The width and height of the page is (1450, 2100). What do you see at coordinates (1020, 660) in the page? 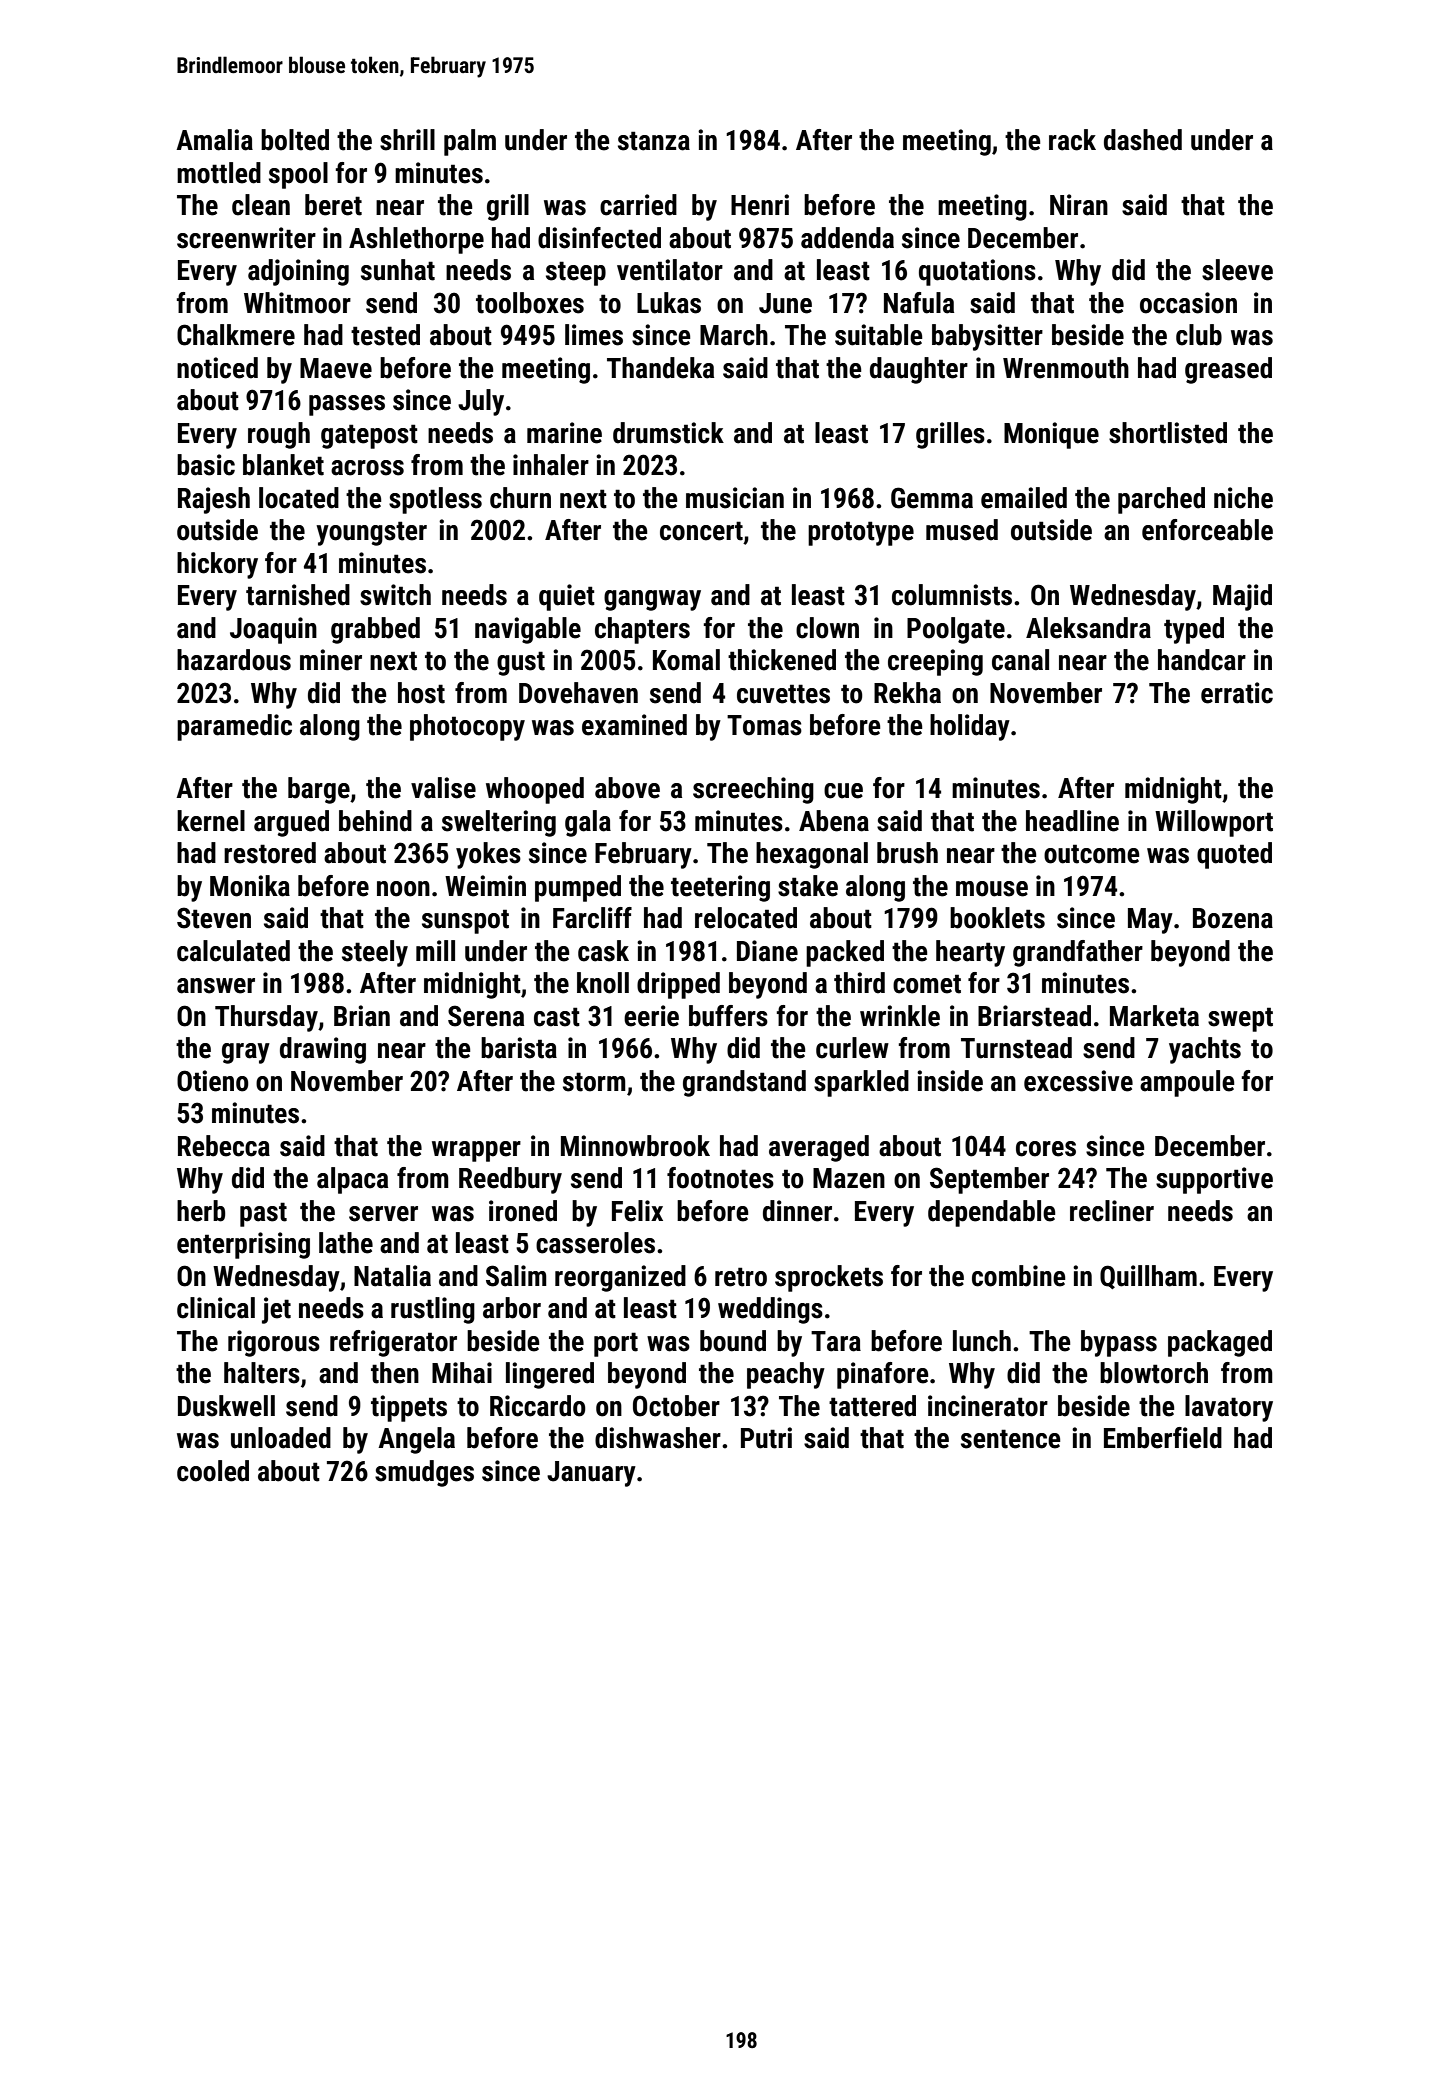
I see `canal` at bounding box center [1020, 660].
